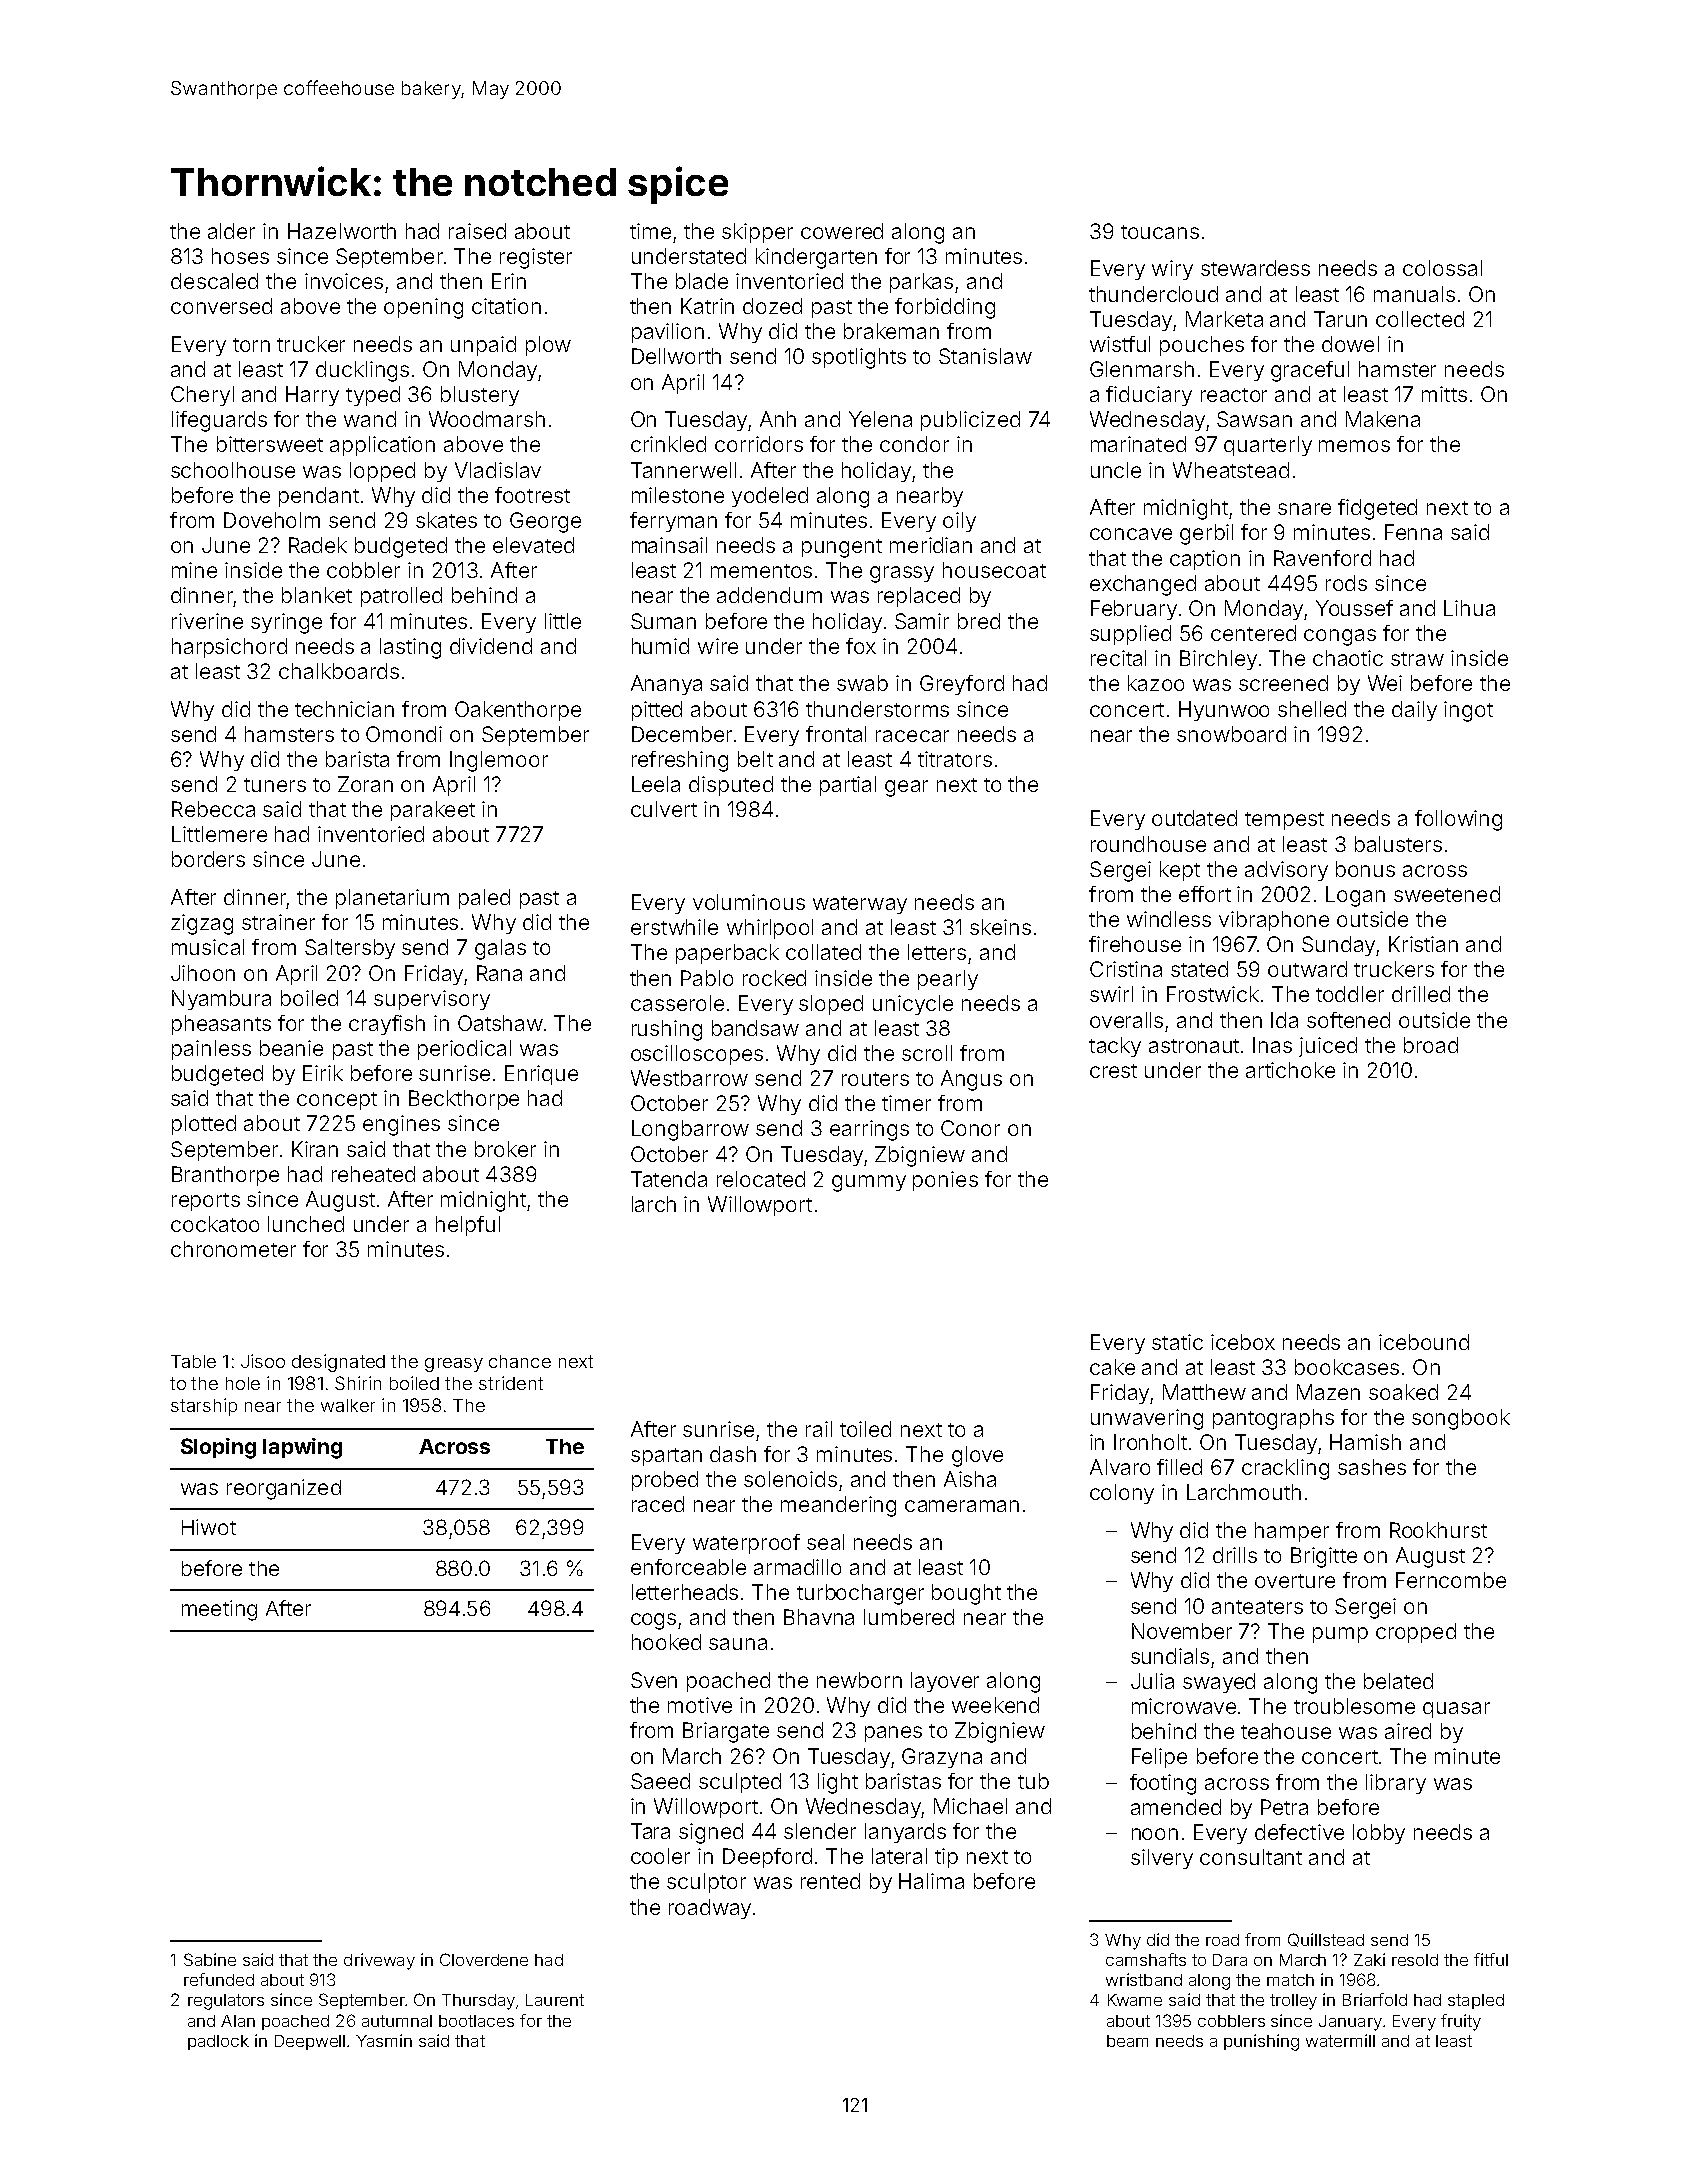 The image size is (1683, 2178). What do you see at coordinates (477, 231) in the document?
I see `raised` at bounding box center [477, 231].
